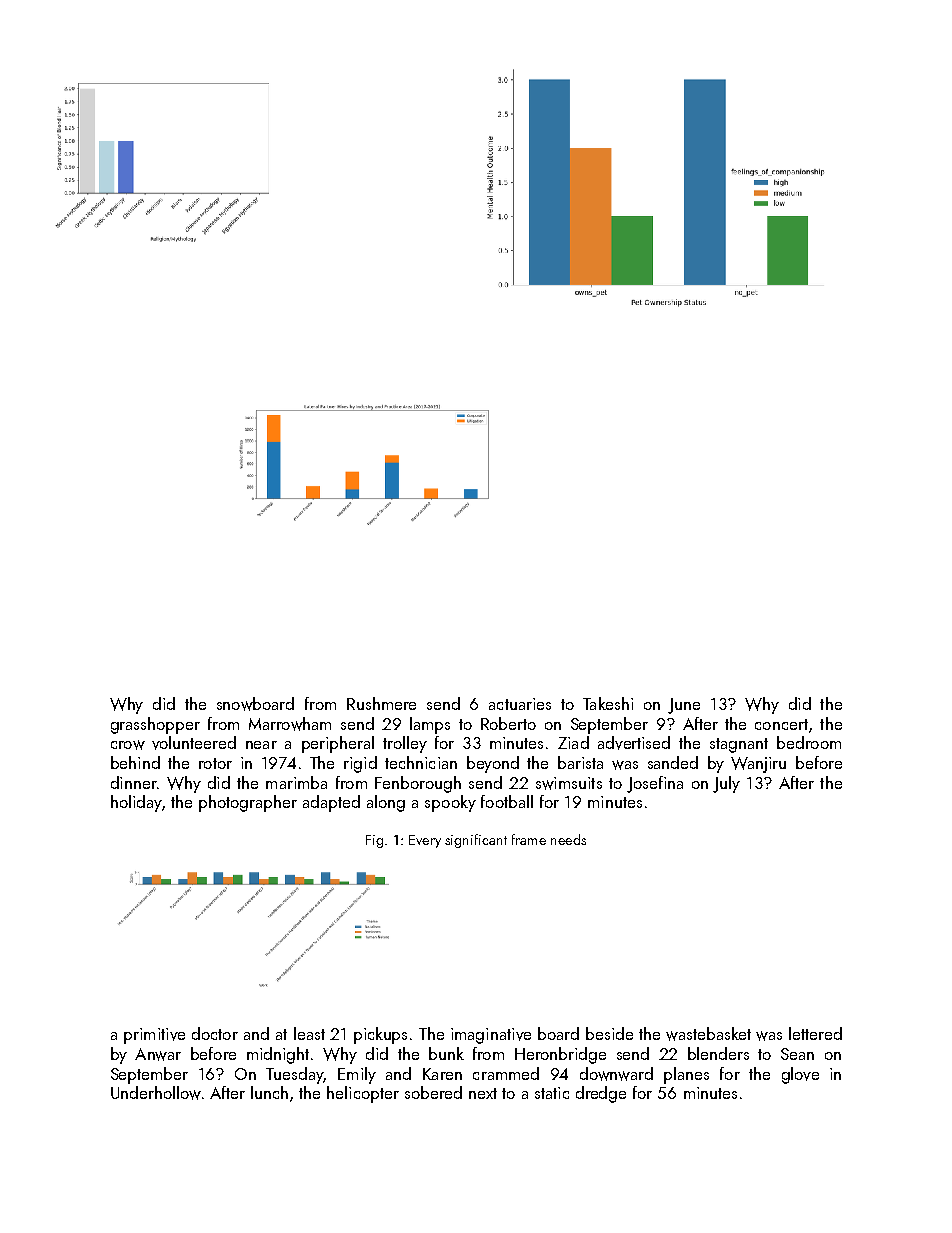 The image size is (952, 1233). Describe the element at coordinates (296, 782) in the screenshot. I see `marimba` at that location.
